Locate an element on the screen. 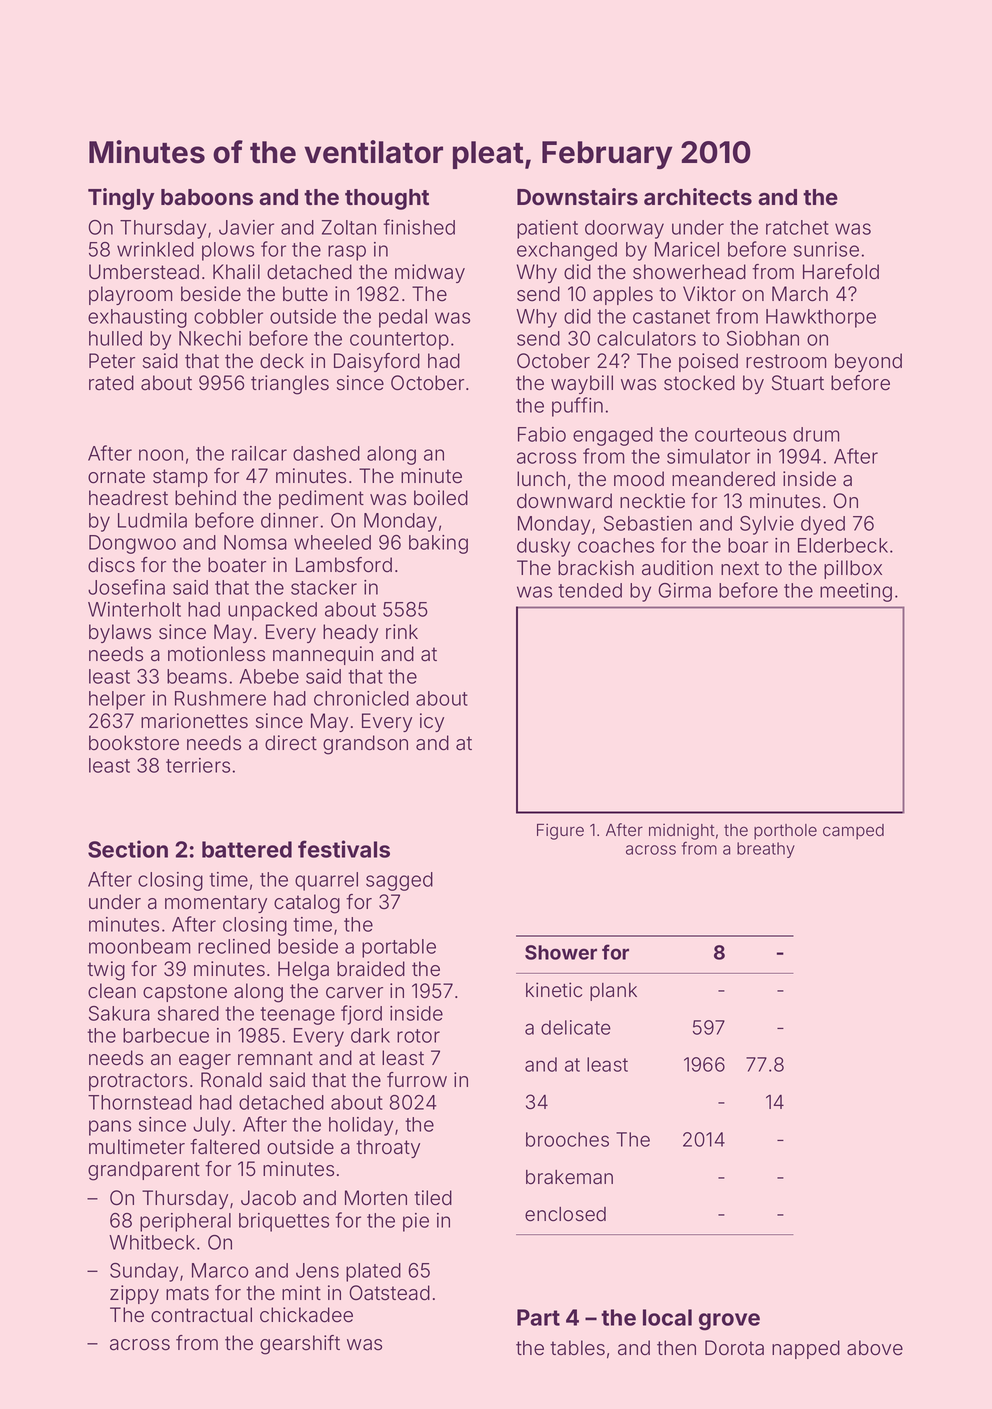  furrow is located at coordinates (417, 1080).
